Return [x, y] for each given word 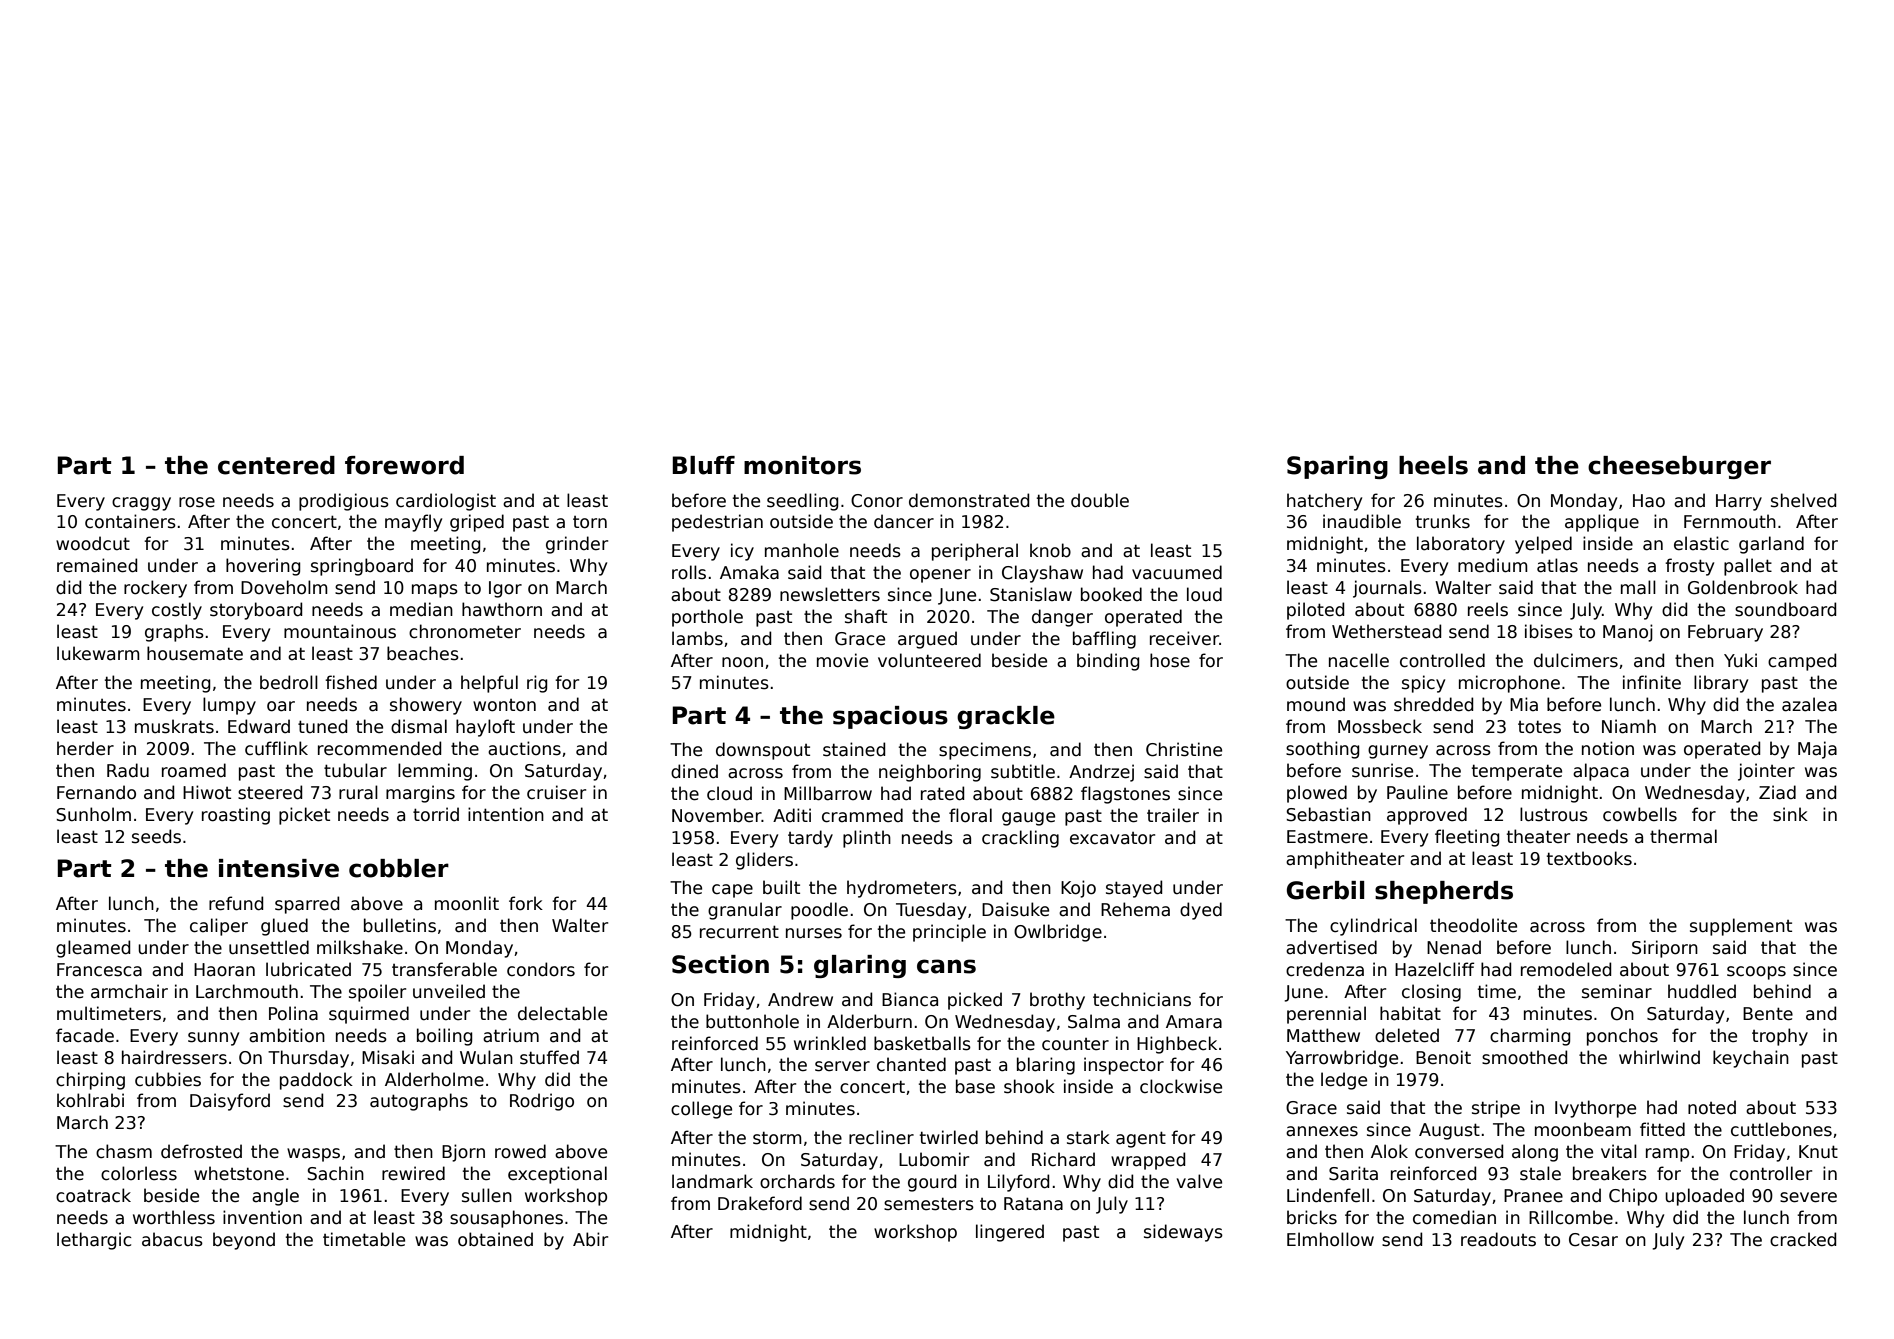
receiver [1184, 638]
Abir [590, 1239]
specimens [985, 751]
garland [1771, 545]
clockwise [1181, 1086]
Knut [1818, 1152]
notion [1608, 748]
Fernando [96, 792]
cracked [1803, 1239]
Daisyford [230, 1102]
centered [276, 465]
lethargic [94, 1241]
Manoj [1628, 633]
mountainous [340, 631]
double [1100, 500]
